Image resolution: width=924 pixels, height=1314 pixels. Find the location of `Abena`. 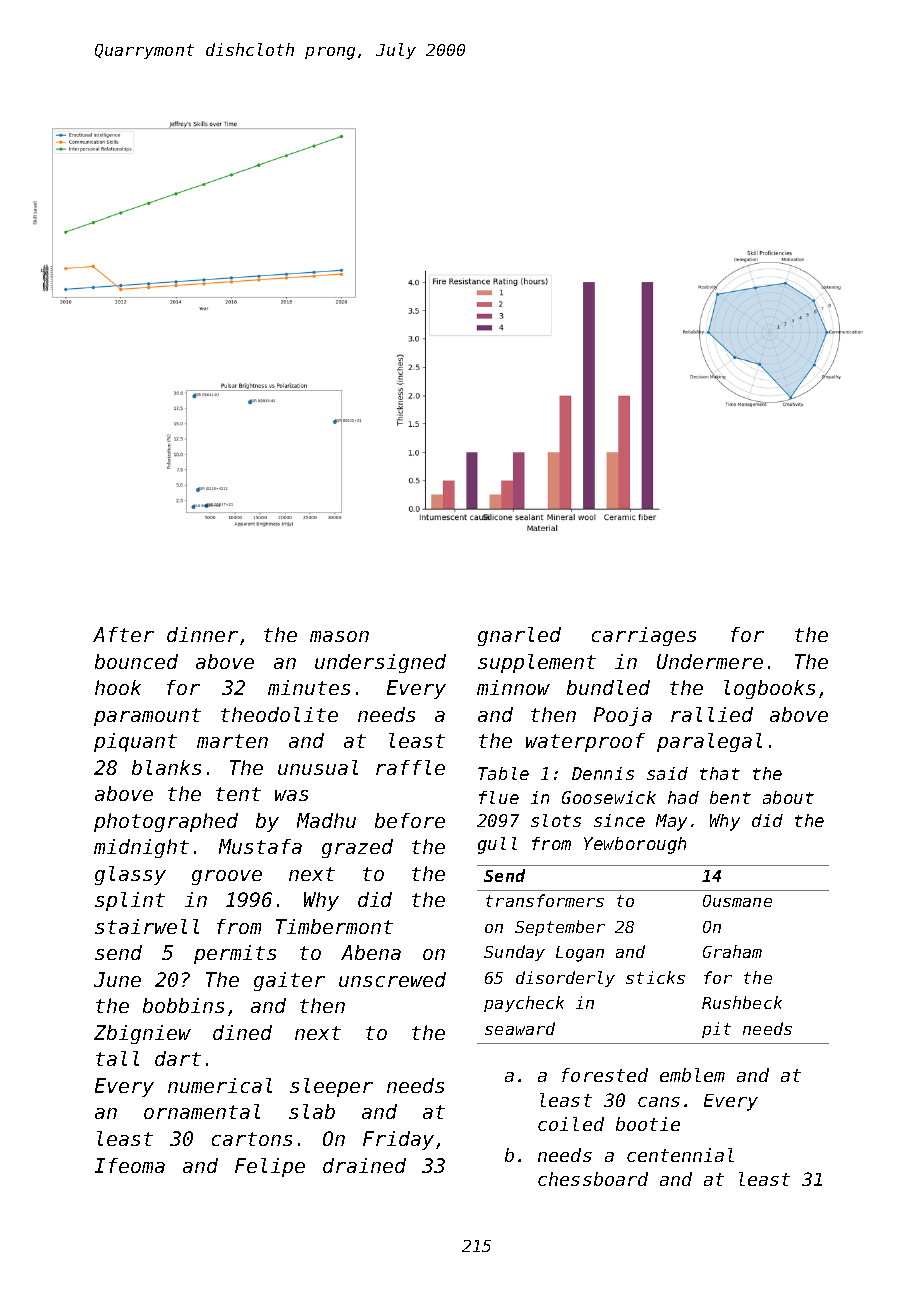

Abena is located at coordinates (371, 952).
